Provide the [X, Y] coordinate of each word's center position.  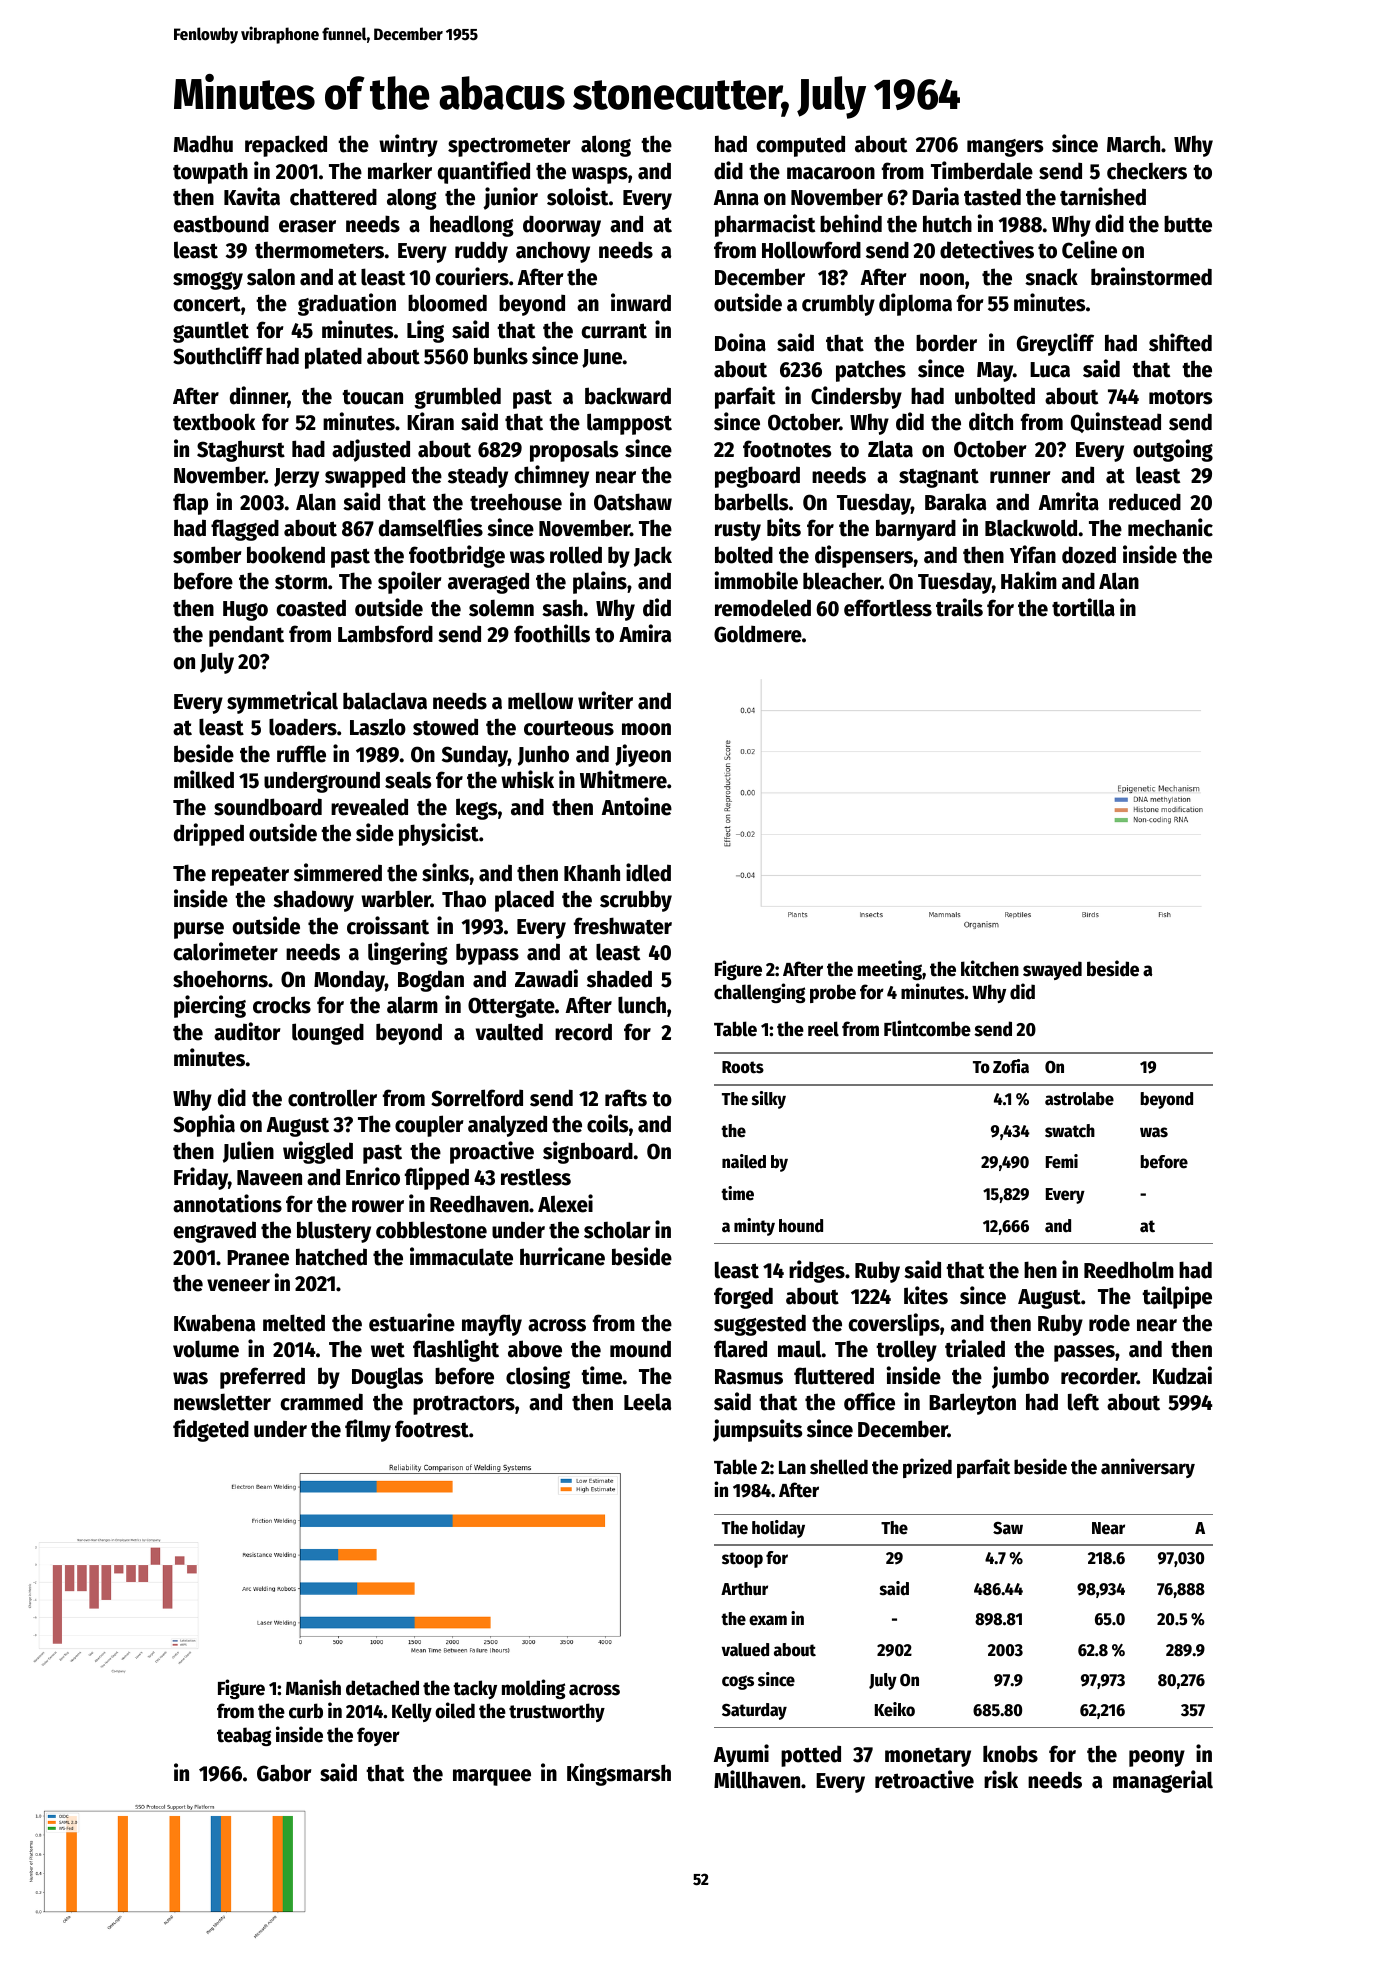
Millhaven [757, 1779]
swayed [1052, 970]
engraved [214, 1232]
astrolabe [1079, 1099]
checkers [1147, 171]
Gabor [284, 1773]
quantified [484, 172]
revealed [369, 807]
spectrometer [509, 147]
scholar [617, 1230]
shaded [619, 979]
